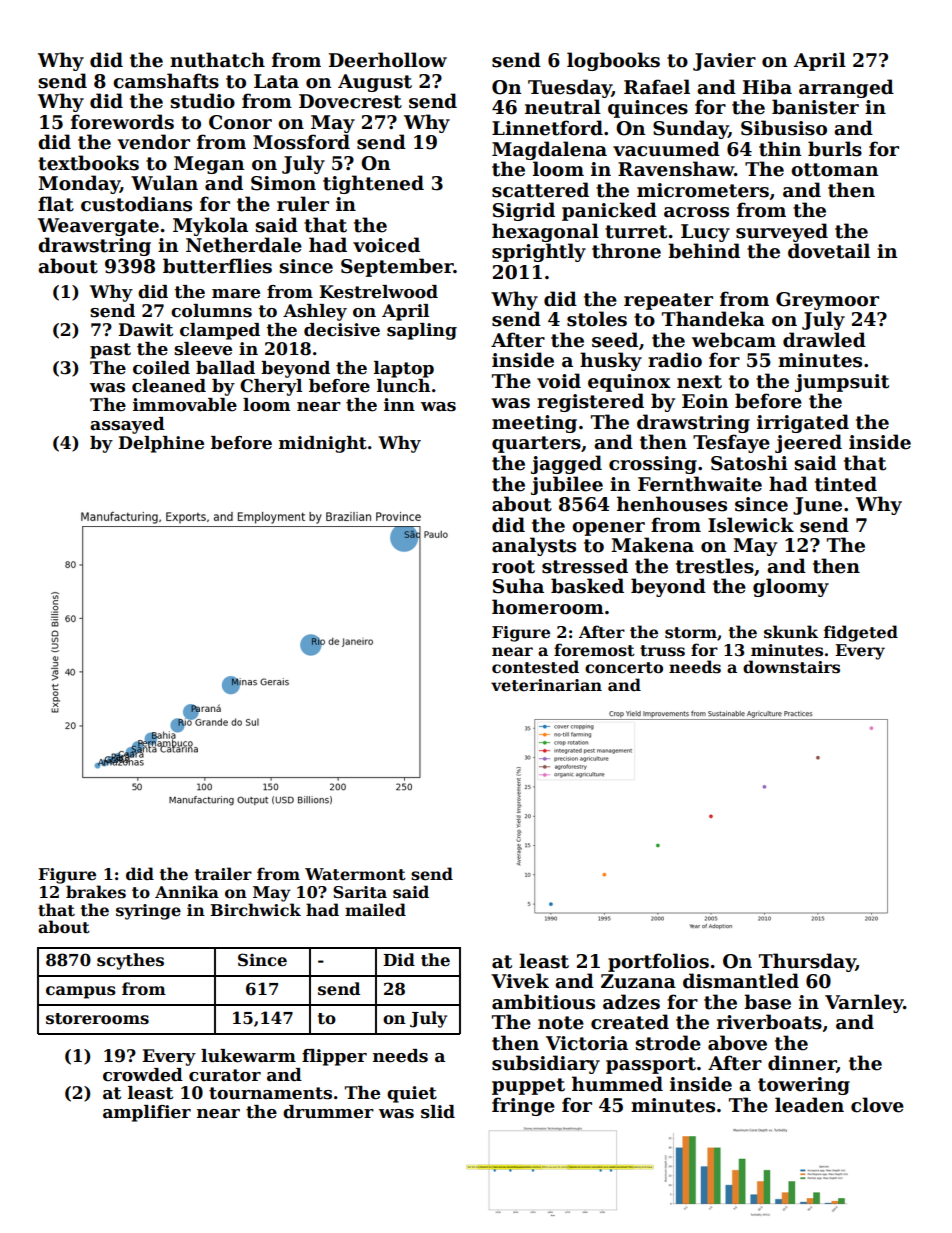 This page has height=1233, width=952. What do you see at coordinates (861, 633) in the page?
I see `fidgeted` at bounding box center [861, 633].
